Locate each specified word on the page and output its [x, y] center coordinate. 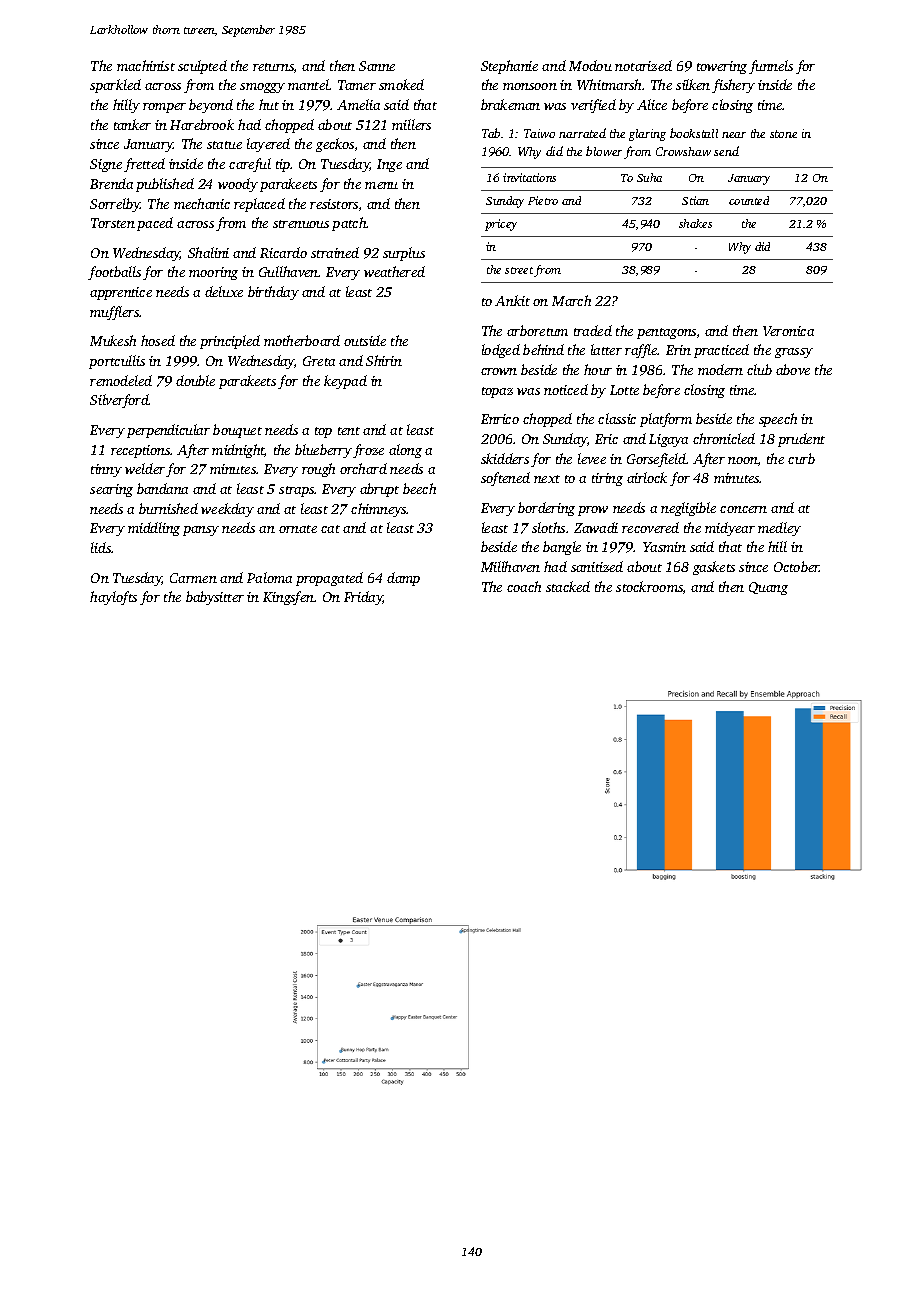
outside [365, 340]
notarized [643, 65]
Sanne [377, 66]
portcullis [117, 362]
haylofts [113, 598]
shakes [695, 223]
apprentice [121, 293]
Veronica [788, 331]
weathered [394, 271]
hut [269, 104]
